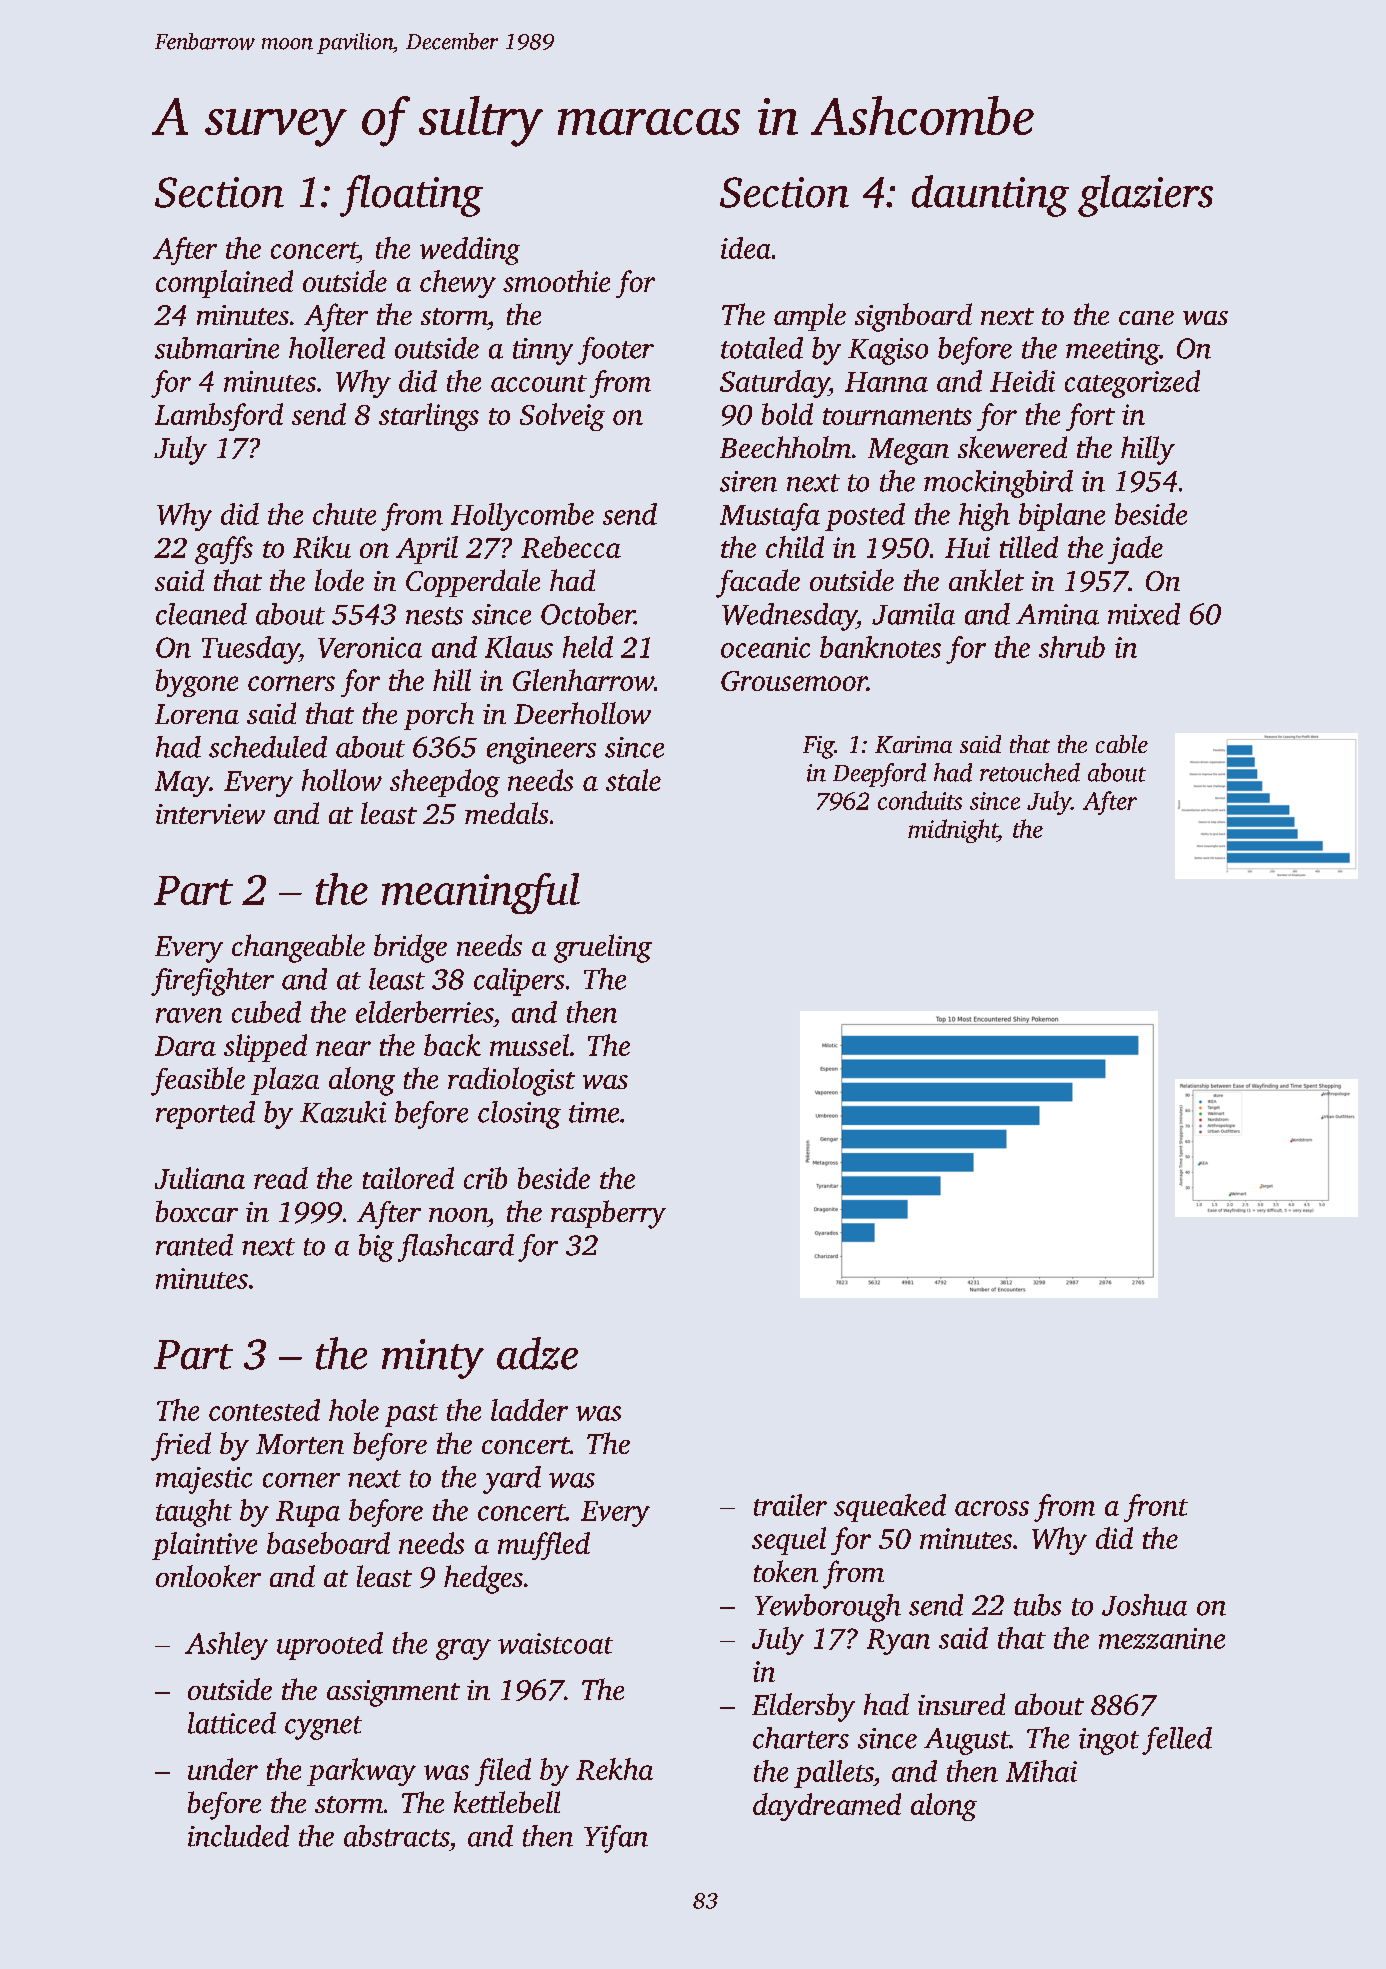  What do you see at coordinates (986, 580) in the document?
I see `anklet` at bounding box center [986, 580].
